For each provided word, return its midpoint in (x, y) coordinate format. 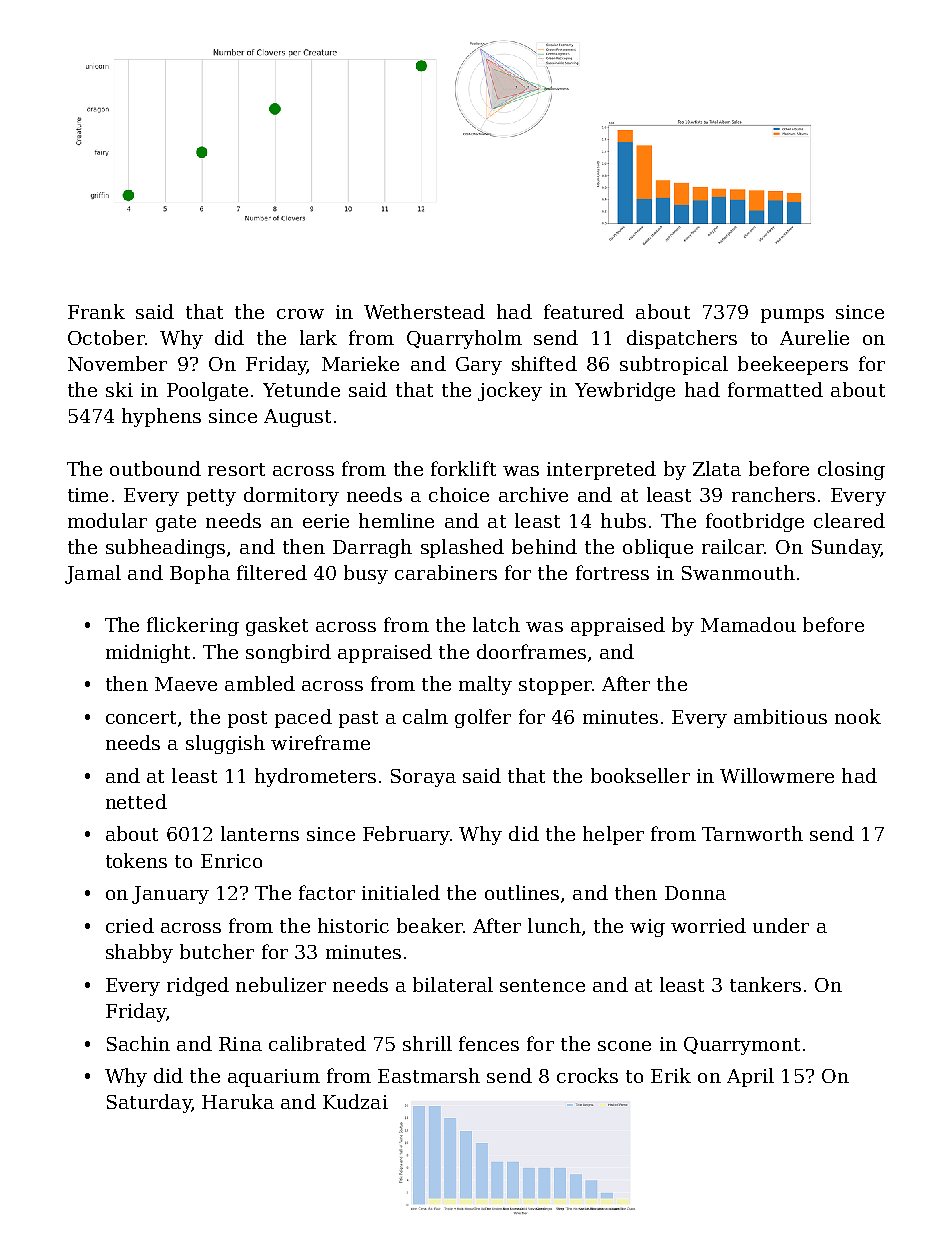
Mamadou (748, 624)
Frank (96, 311)
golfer (483, 718)
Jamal (93, 574)
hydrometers (315, 777)
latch (496, 624)
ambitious (780, 716)
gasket (277, 626)
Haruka (238, 1101)
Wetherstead (424, 311)
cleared (849, 520)
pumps (792, 316)
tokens (136, 860)
